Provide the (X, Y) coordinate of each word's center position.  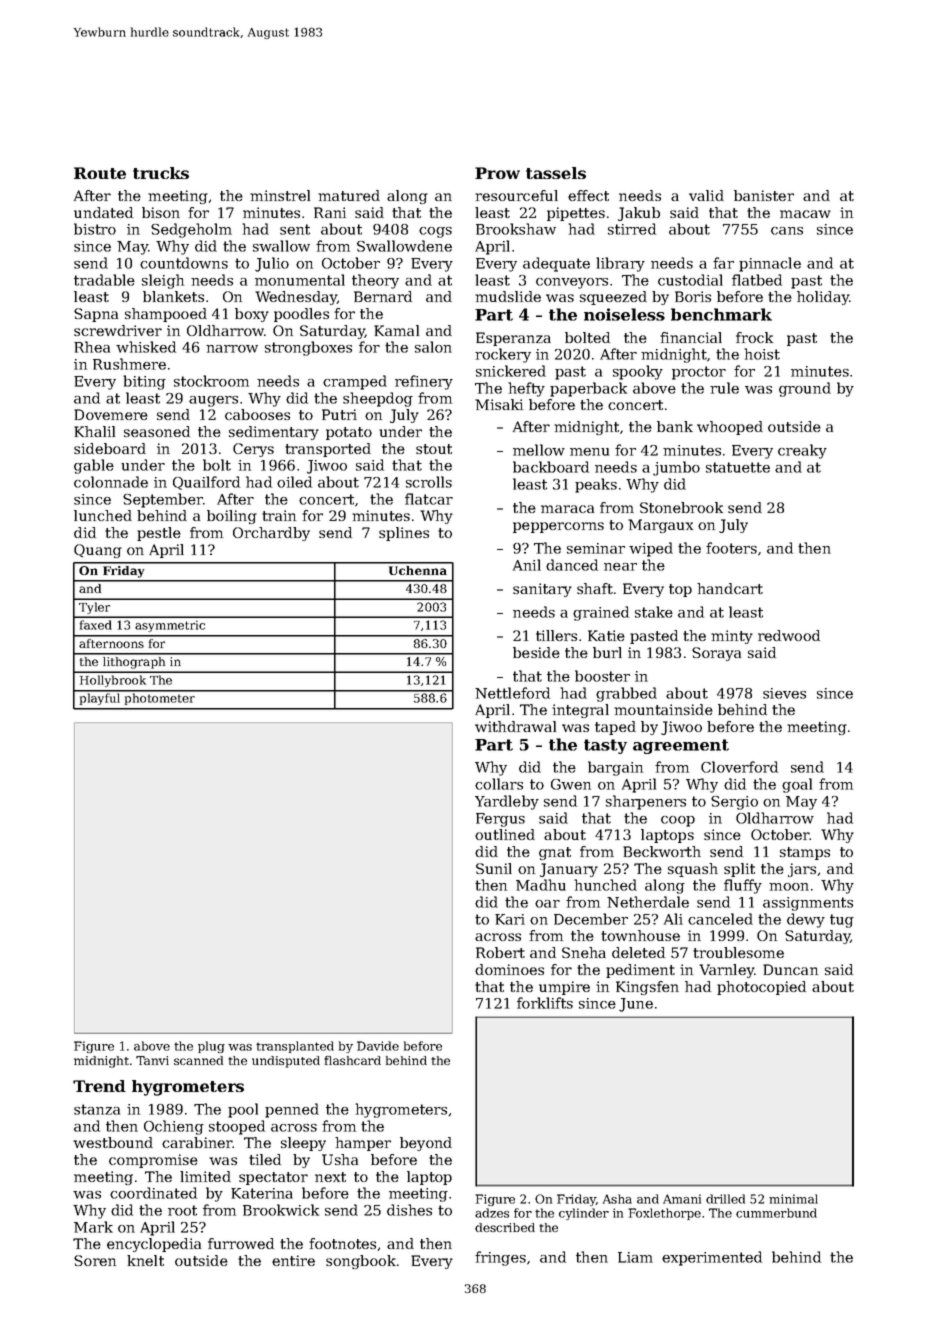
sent (295, 229)
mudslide (508, 296)
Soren (95, 1260)
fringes (500, 1258)
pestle (159, 534)
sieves (784, 693)
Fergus (500, 820)
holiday (823, 298)
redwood (789, 635)
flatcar (429, 499)
